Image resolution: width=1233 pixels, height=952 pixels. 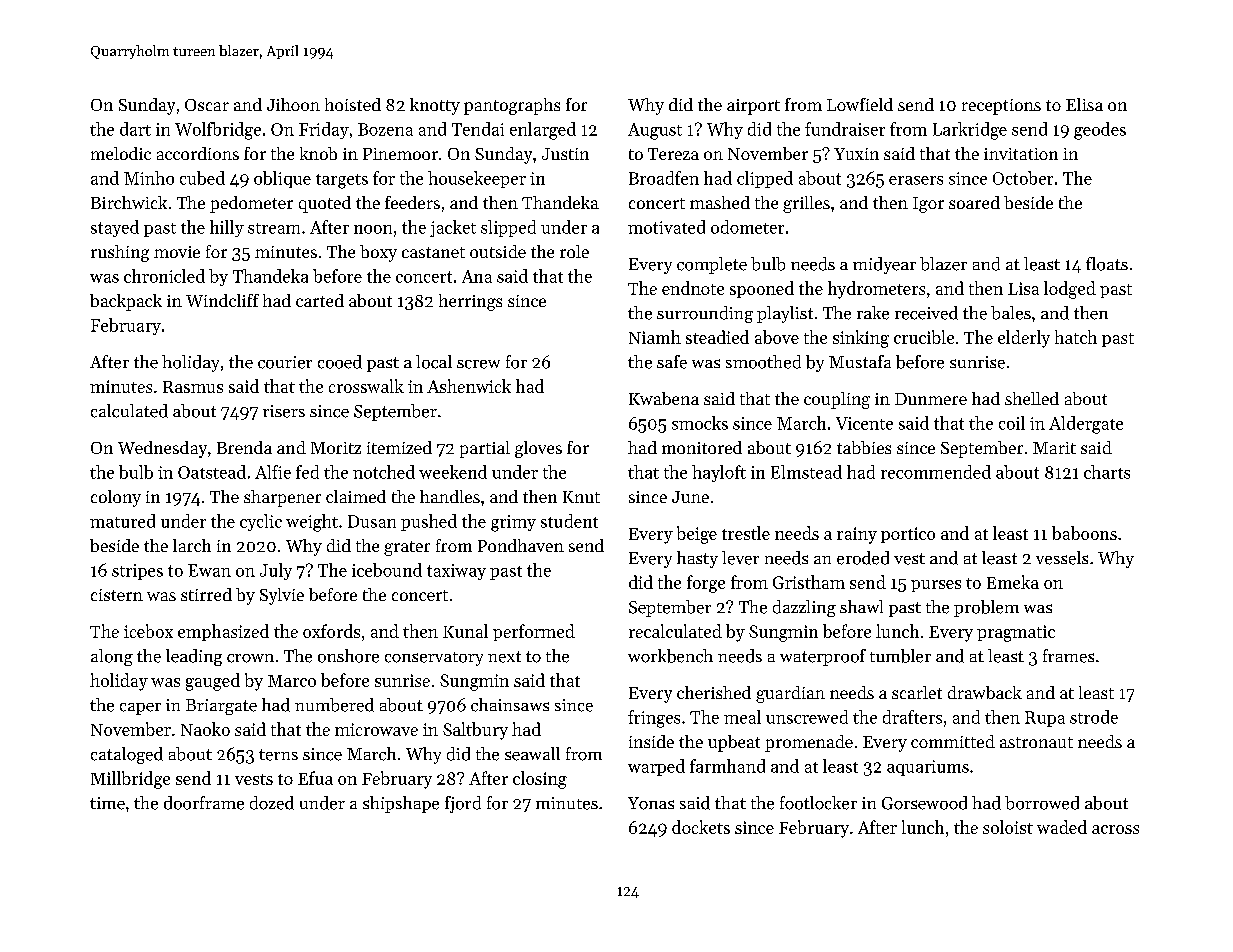 I want to click on coil, so click(x=1012, y=423).
